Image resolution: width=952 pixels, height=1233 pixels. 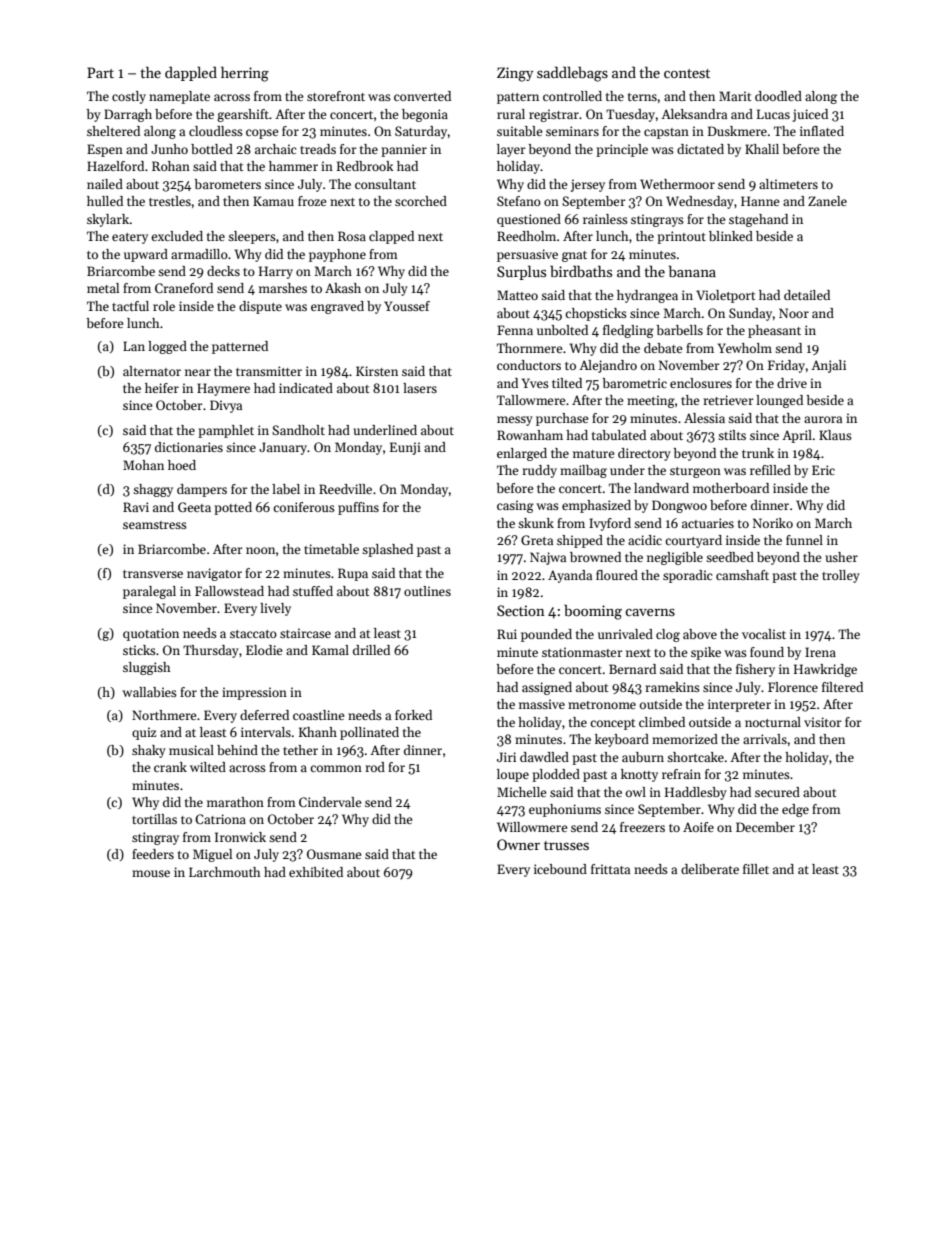 I want to click on exhibited, so click(x=316, y=872).
